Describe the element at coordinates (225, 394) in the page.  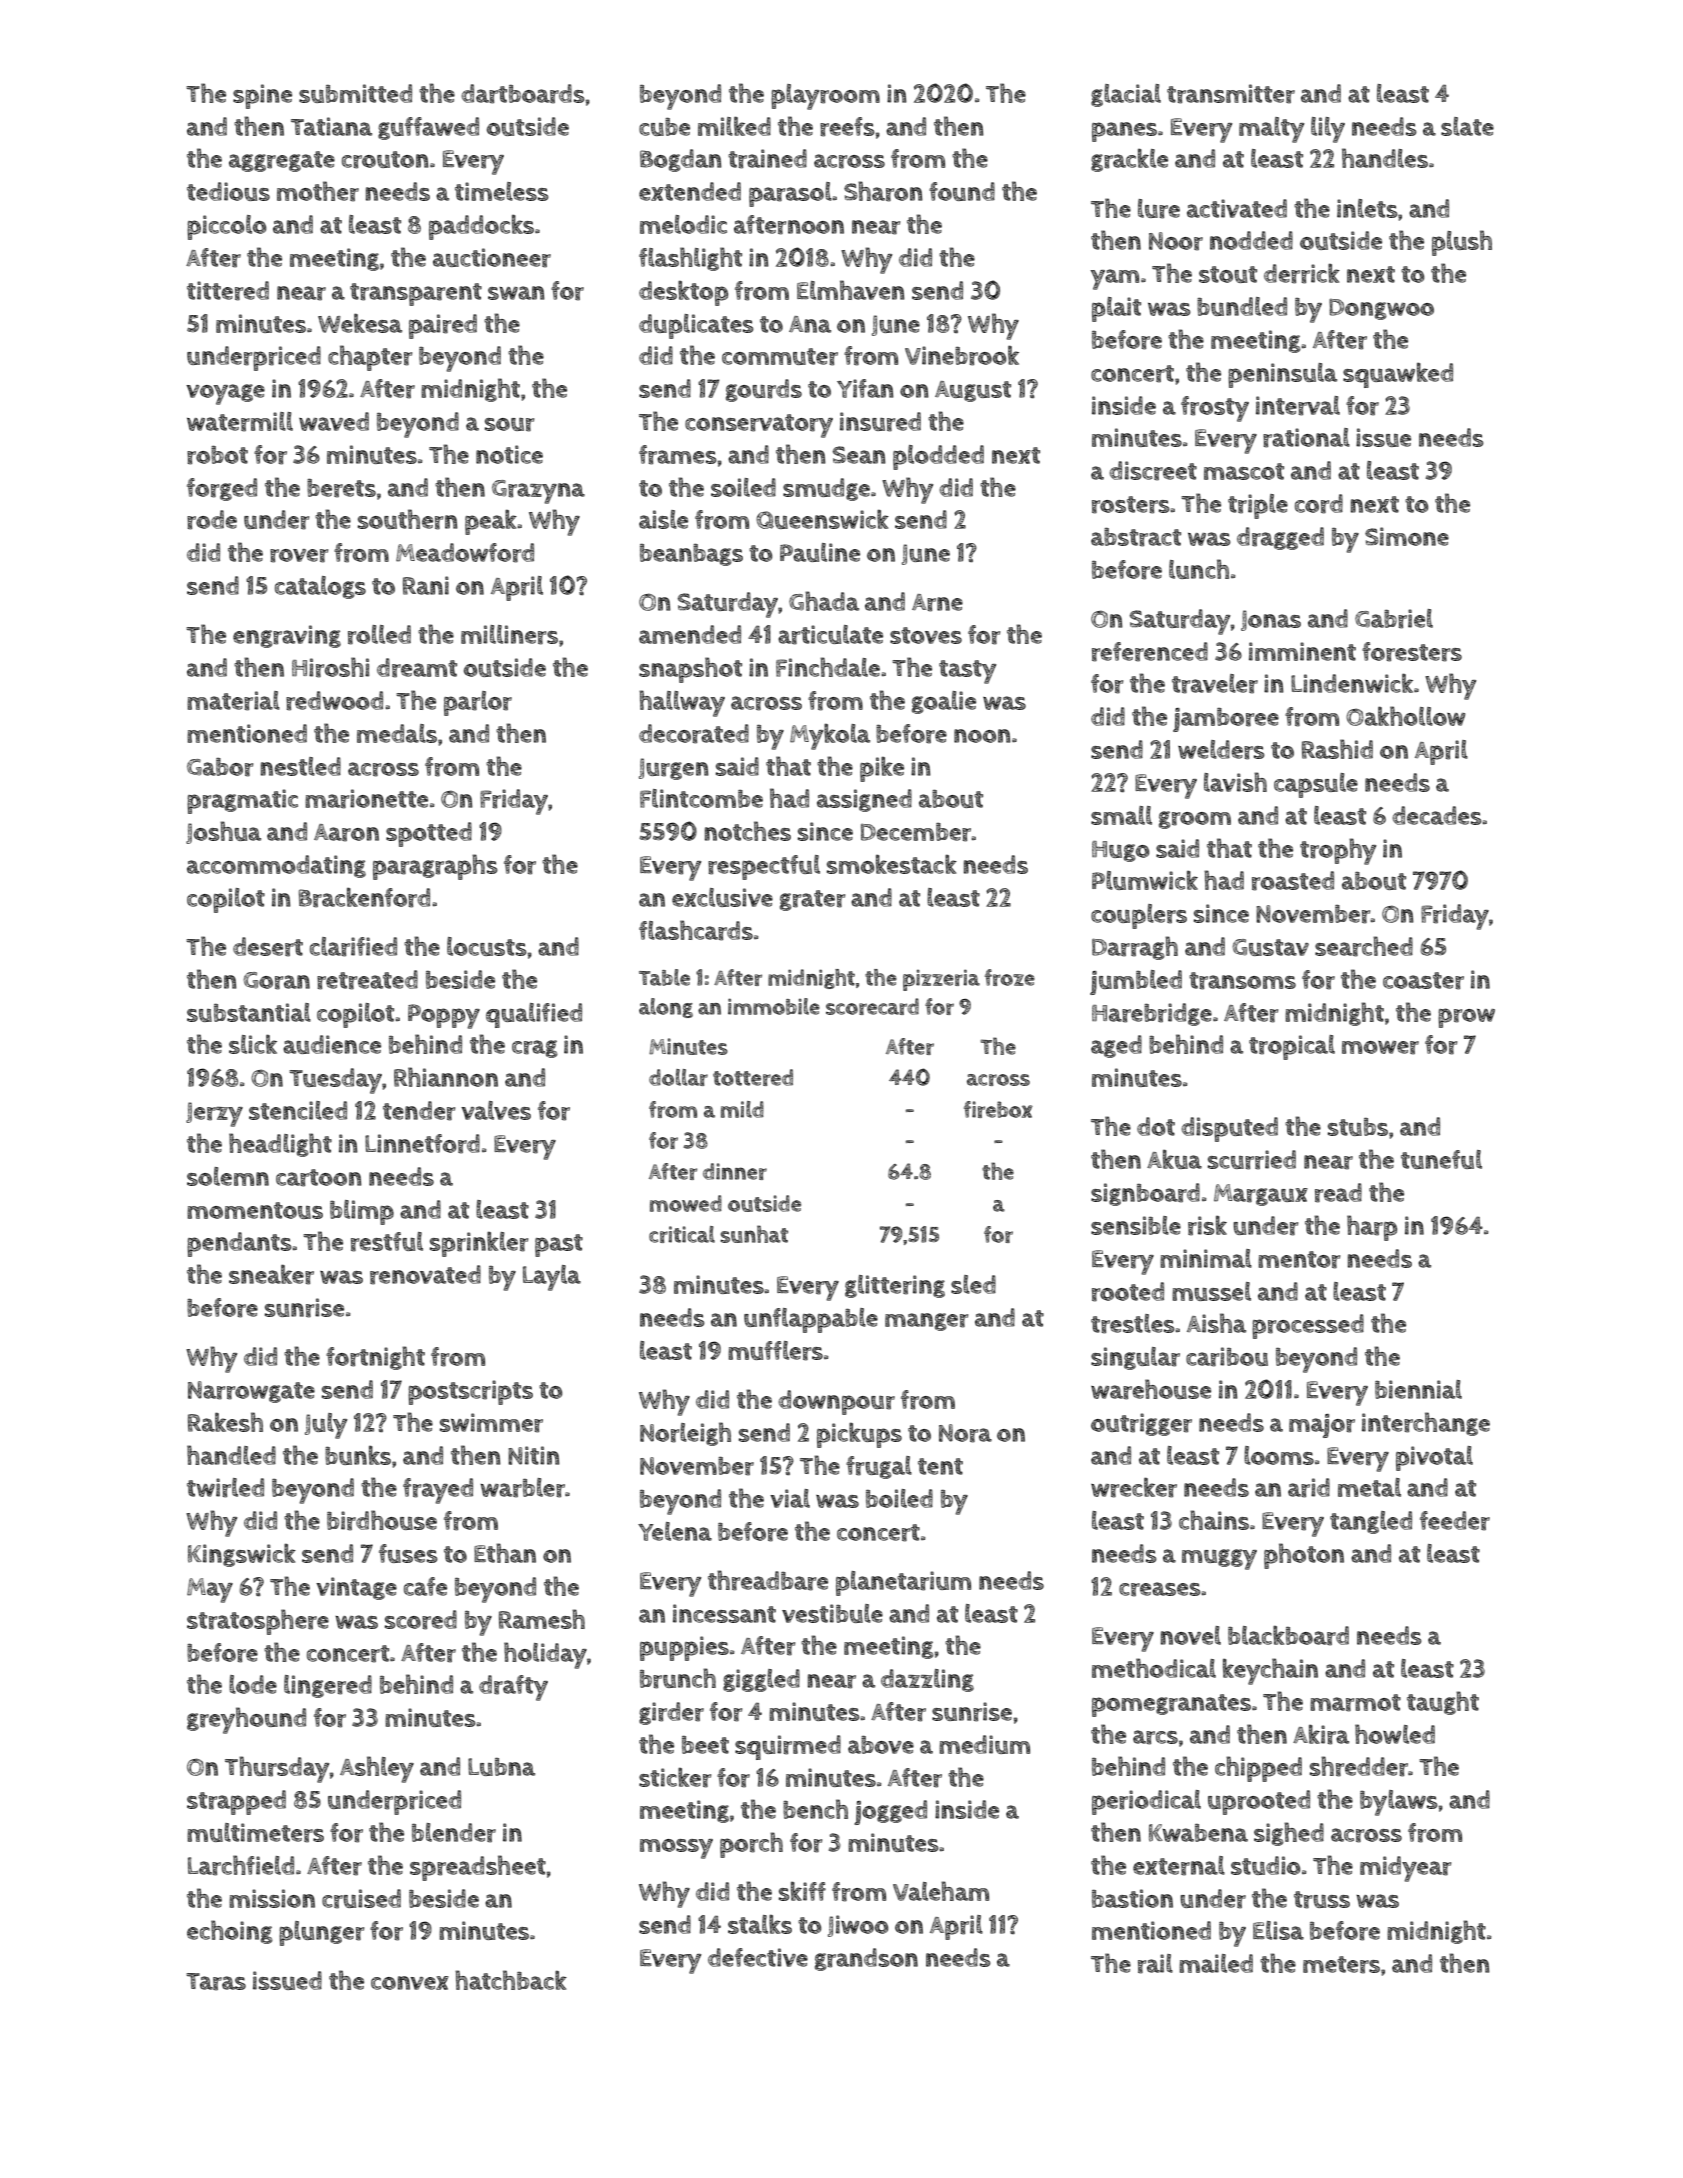
I see `voyage` at that location.
